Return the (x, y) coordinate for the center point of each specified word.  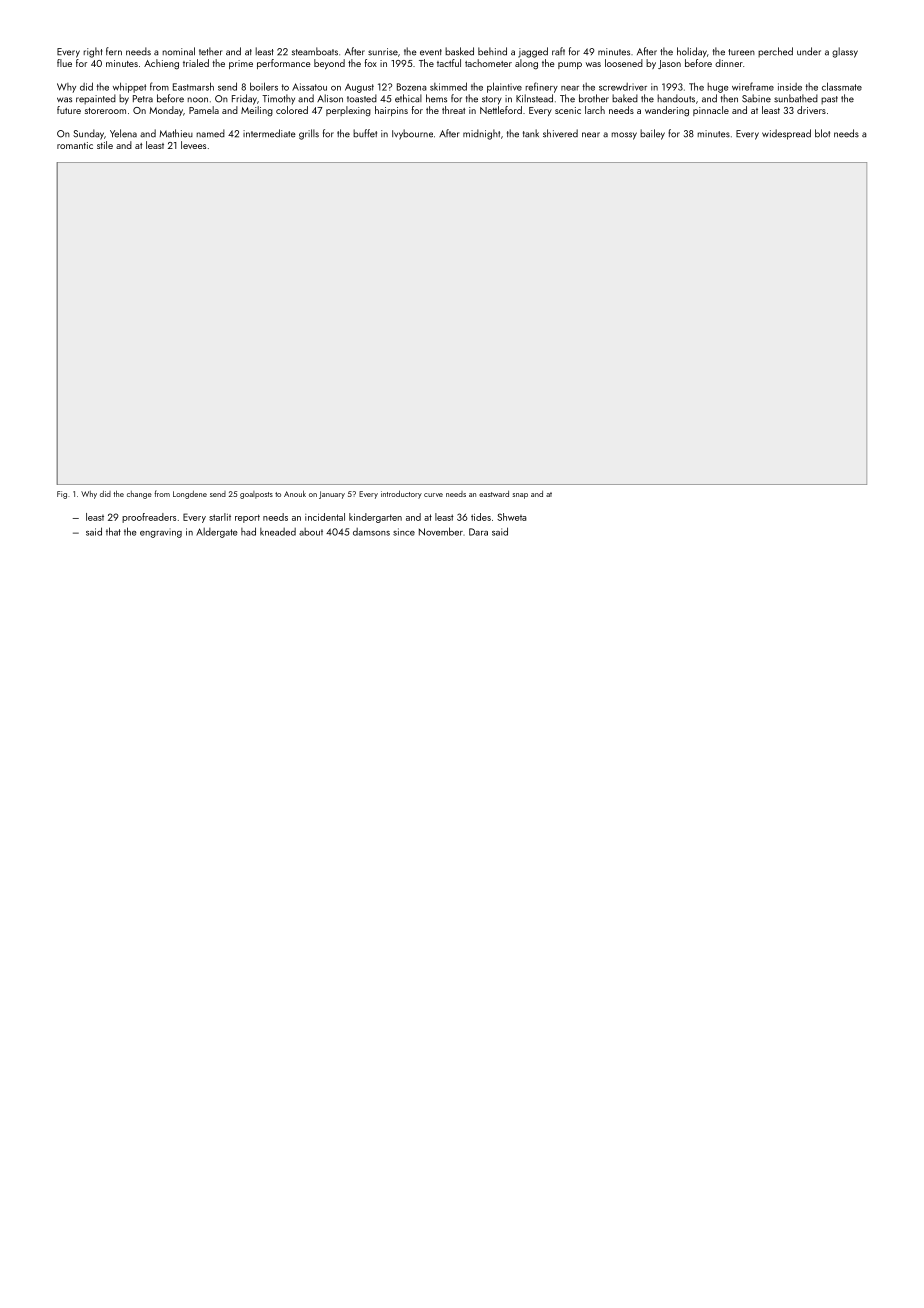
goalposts (256, 495)
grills (309, 134)
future (69, 110)
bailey (652, 134)
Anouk (295, 493)
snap (520, 496)
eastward (494, 494)
